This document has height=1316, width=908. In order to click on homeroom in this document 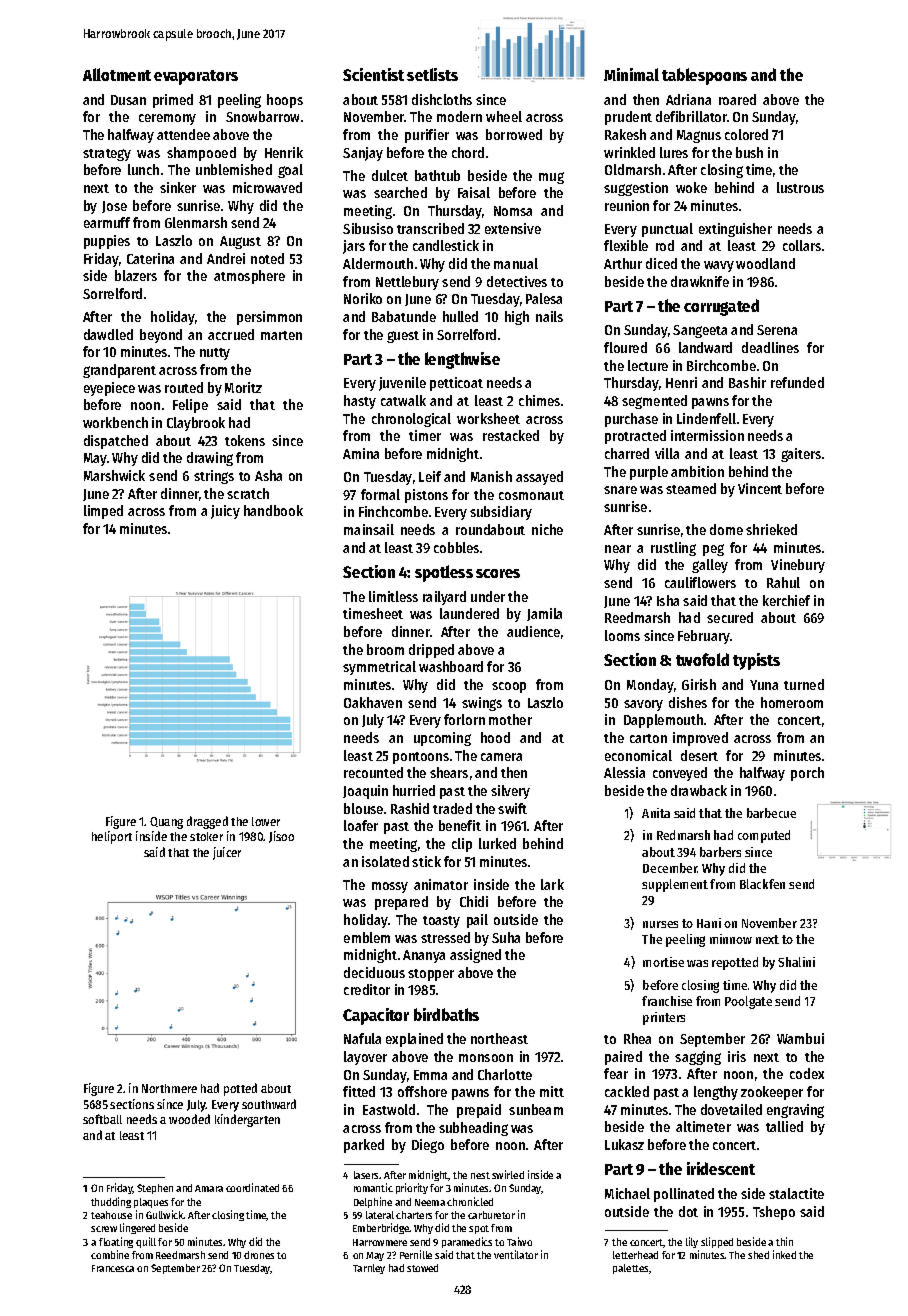, I will do `click(792, 702)`.
